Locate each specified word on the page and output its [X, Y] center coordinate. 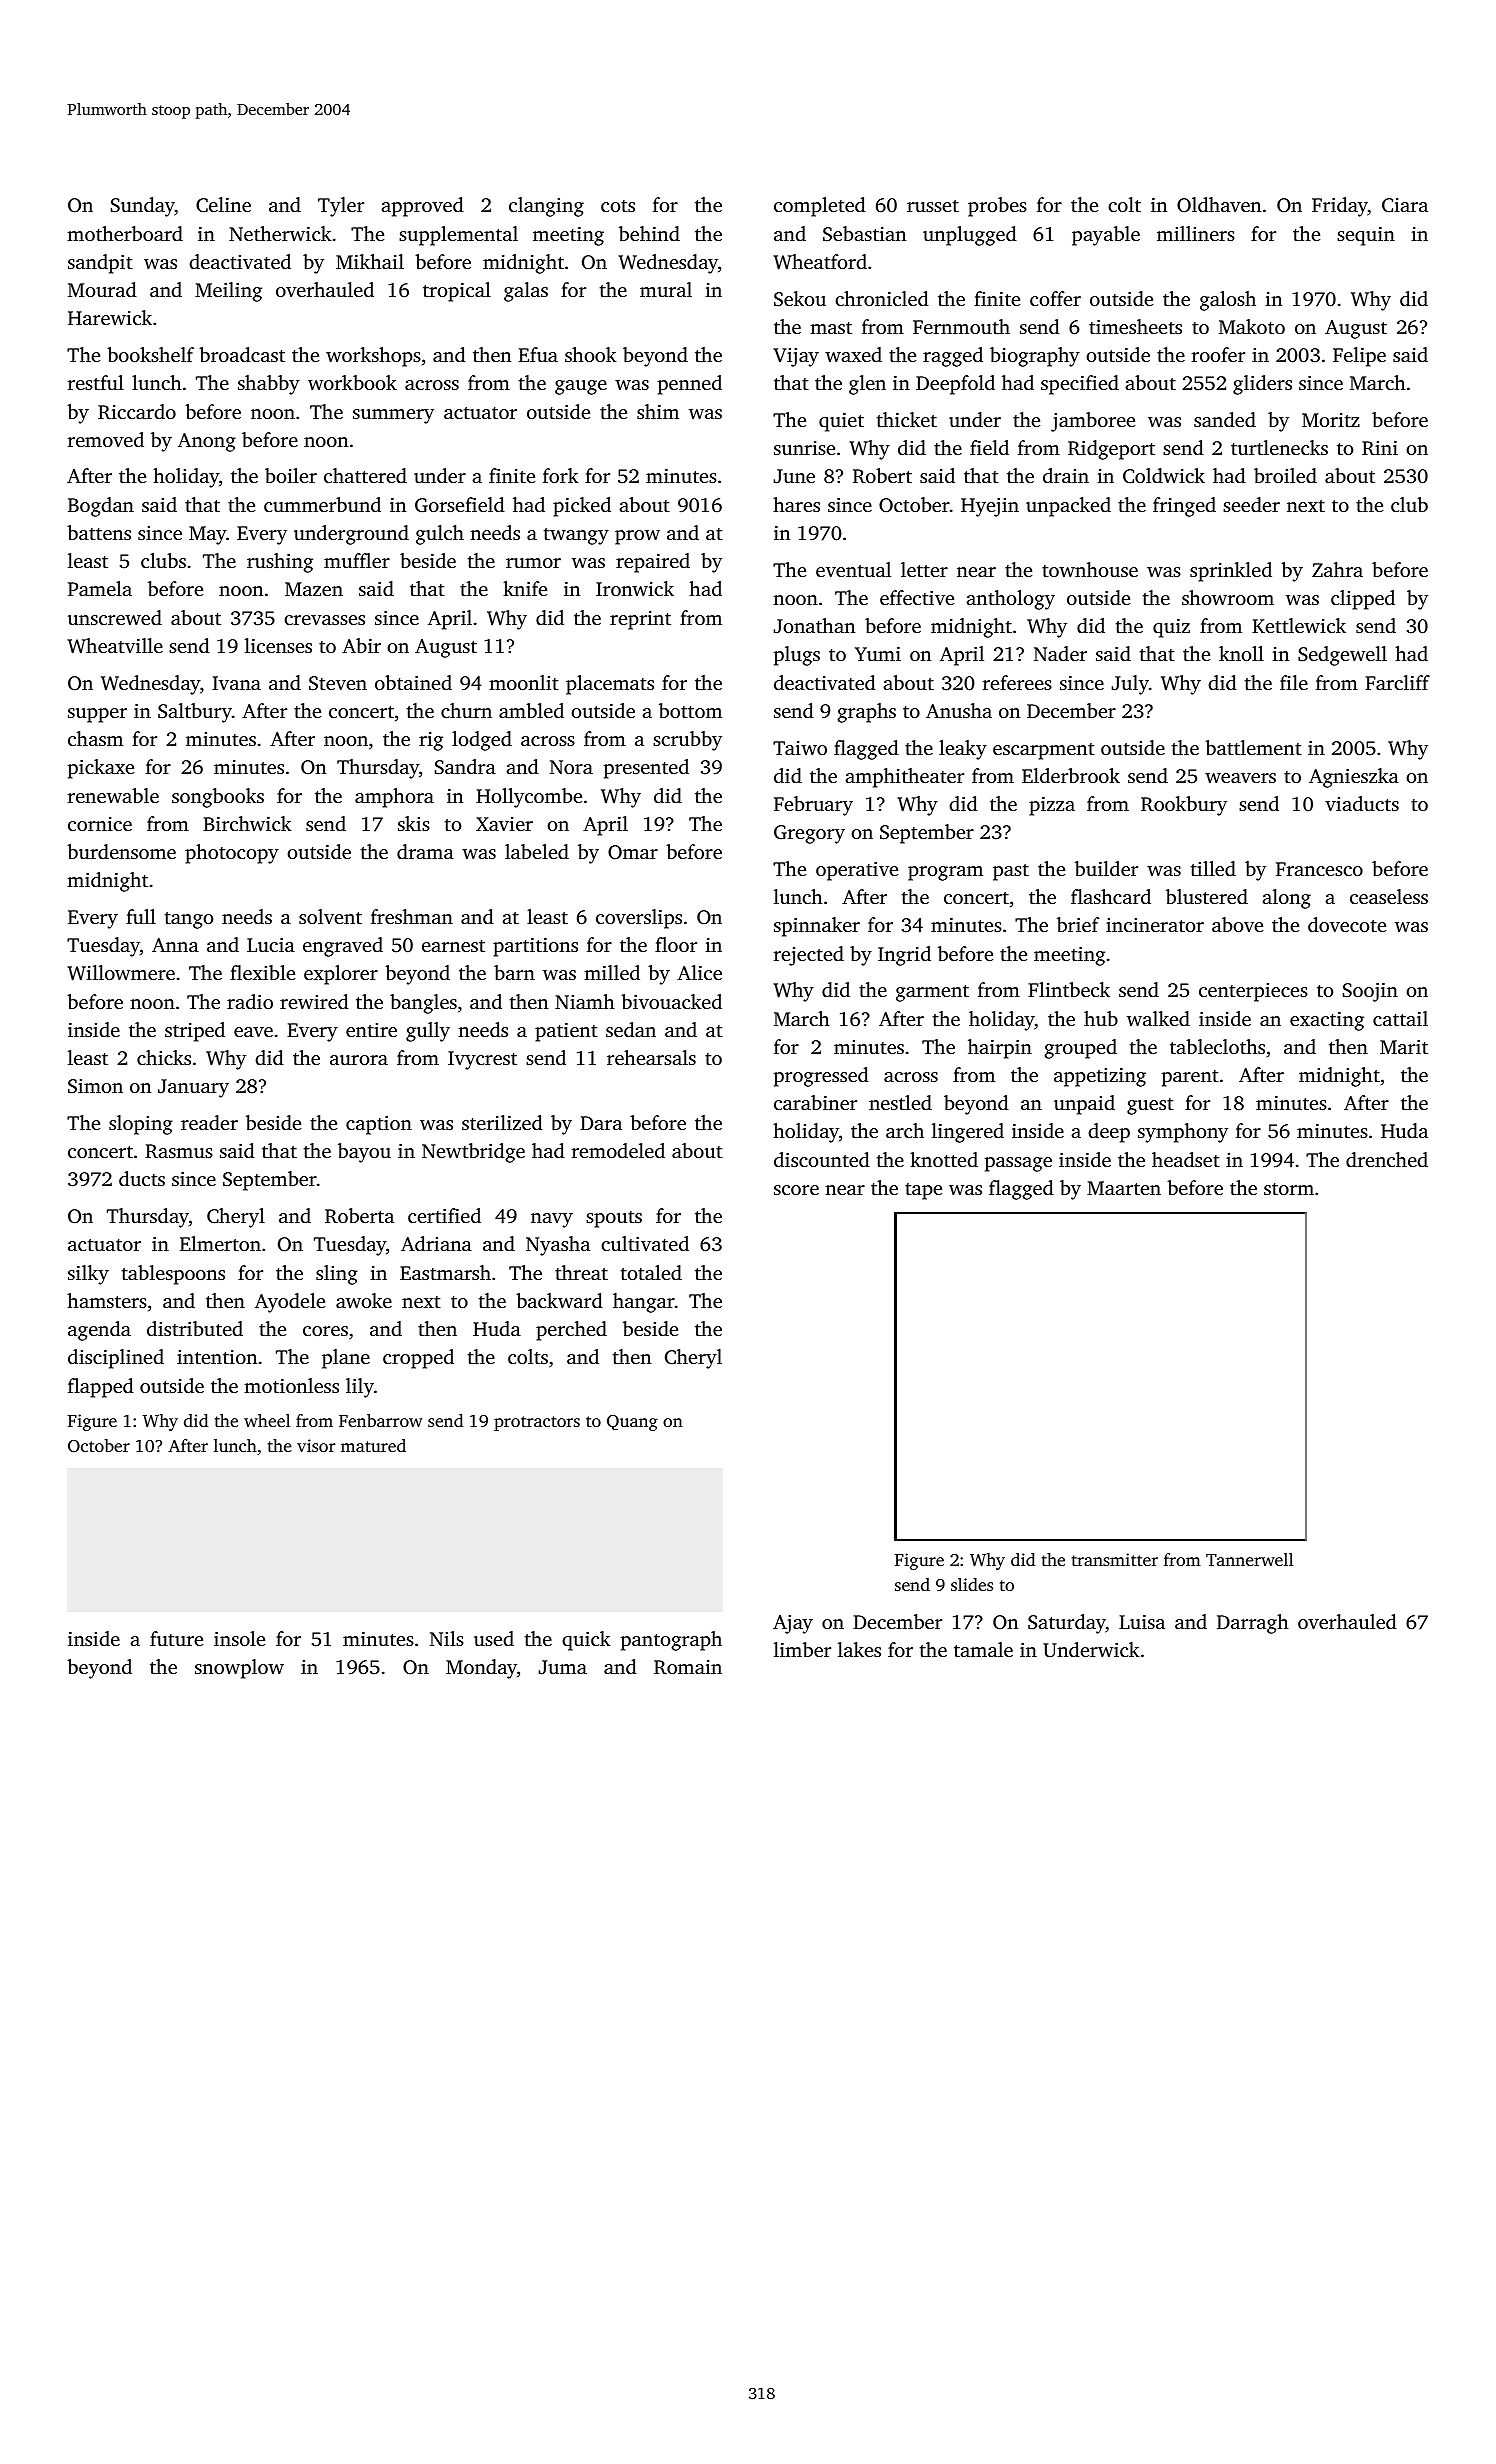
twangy [576, 536]
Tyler [341, 207]
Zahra [1337, 569]
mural [666, 289]
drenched [1387, 1159]
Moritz [1331, 420]
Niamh [585, 1001]
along [1286, 899]
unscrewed [115, 617]
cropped [418, 1359]
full [141, 916]
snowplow [239, 1669]
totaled [651, 1272]
